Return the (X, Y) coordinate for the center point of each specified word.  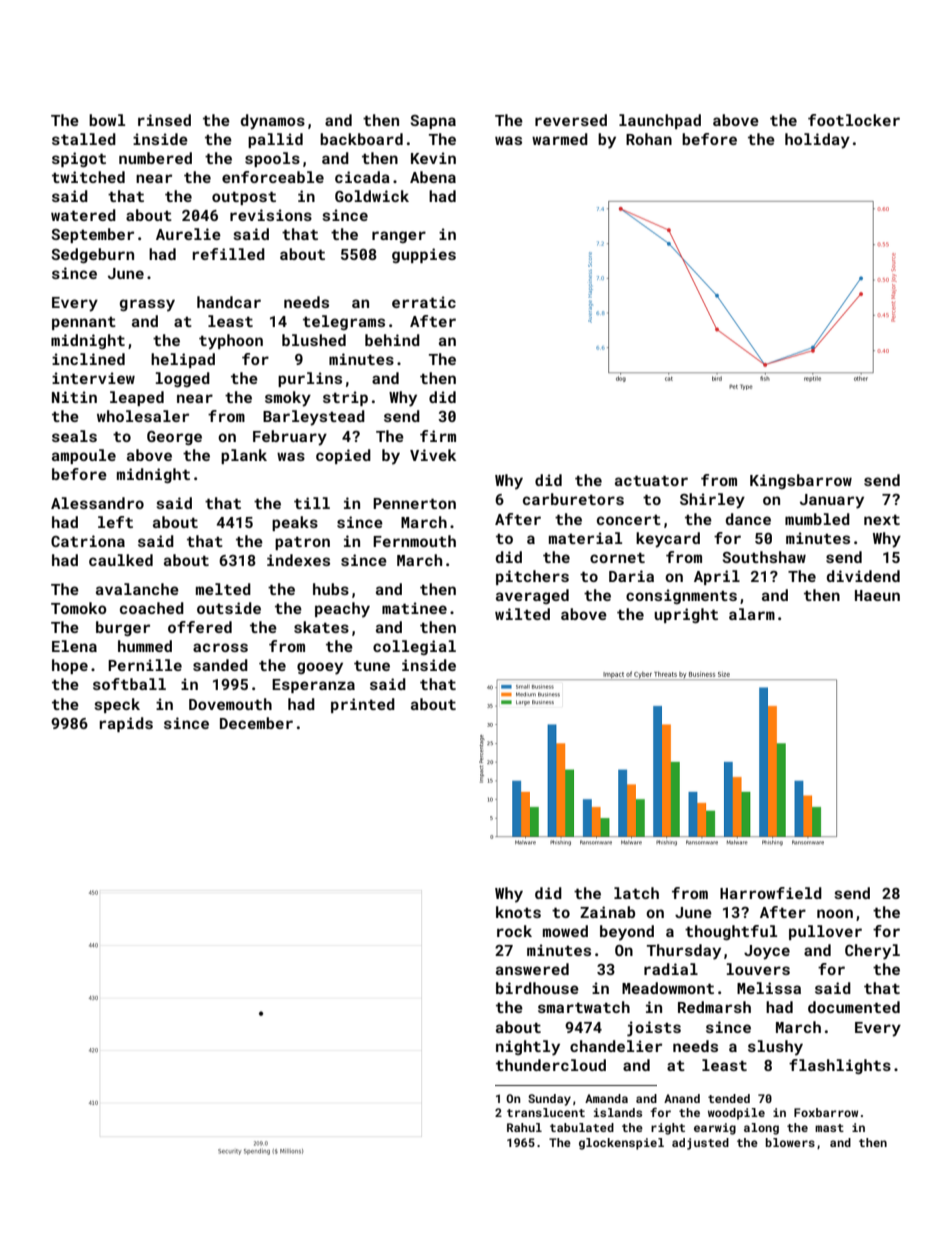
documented (854, 1007)
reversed (571, 120)
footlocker (854, 120)
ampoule (84, 456)
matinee (414, 608)
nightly (528, 1048)
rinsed (164, 120)
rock (514, 931)
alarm (752, 614)
